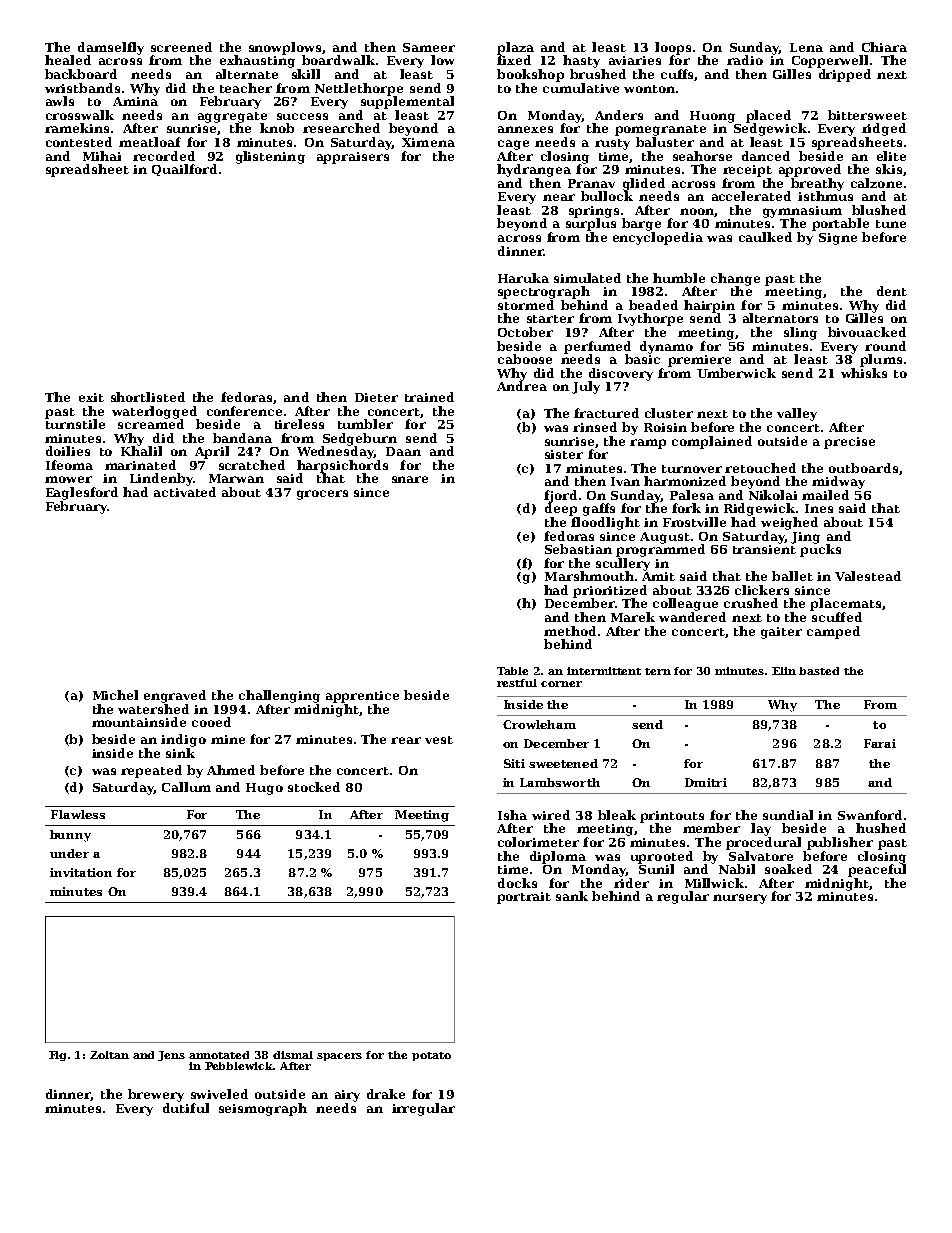 Image resolution: width=952 pixels, height=1233 pixels. I want to click on fixed, so click(514, 60).
